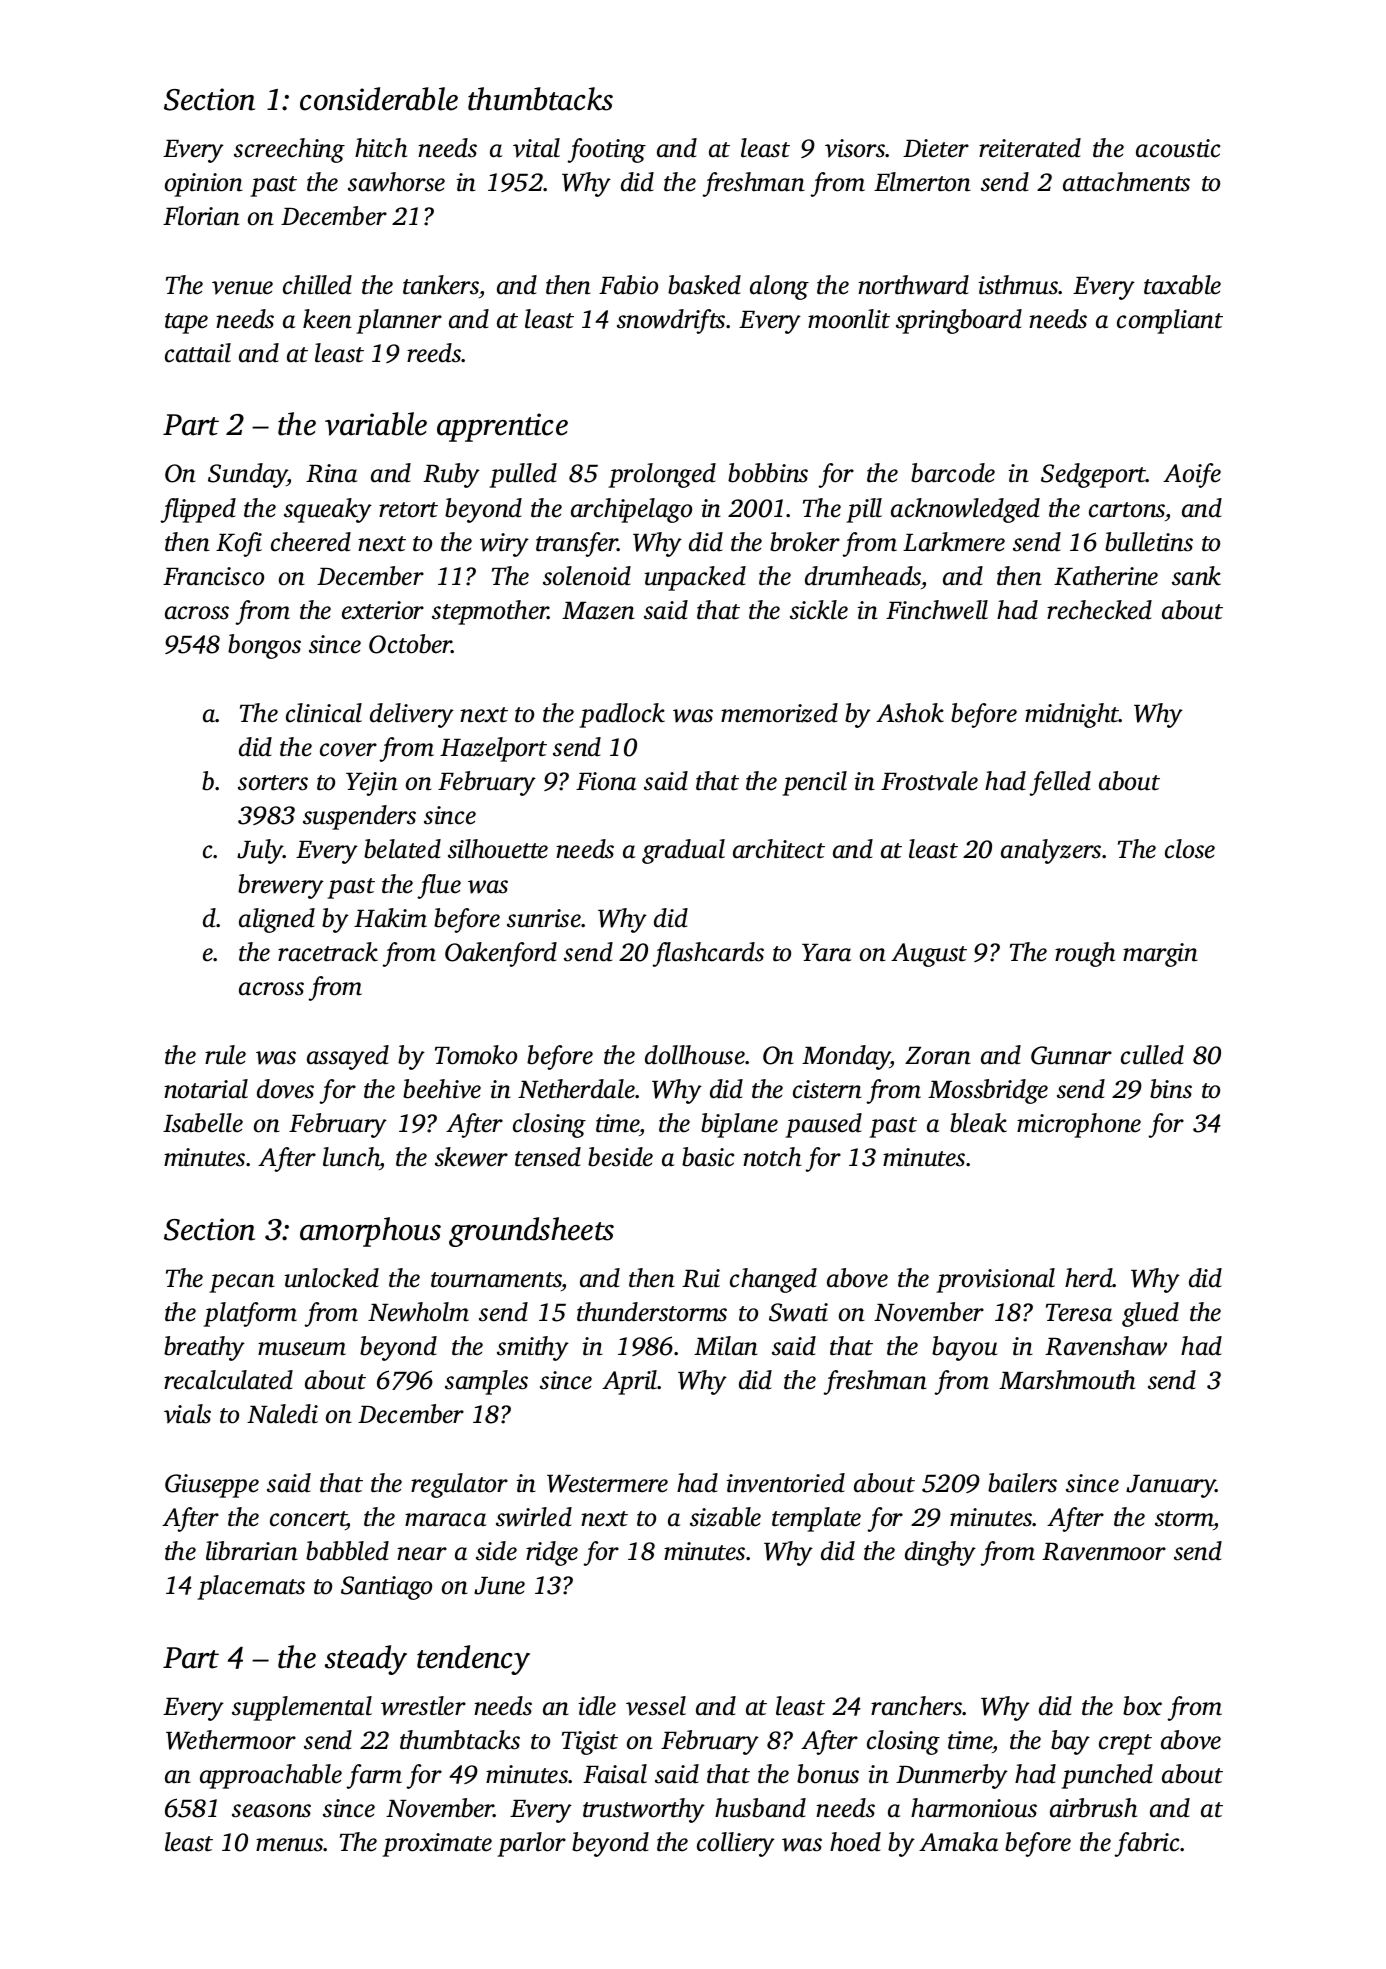 This page has width=1386, height=1969. I want to click on Sedgeport, so click(1093, 475).
